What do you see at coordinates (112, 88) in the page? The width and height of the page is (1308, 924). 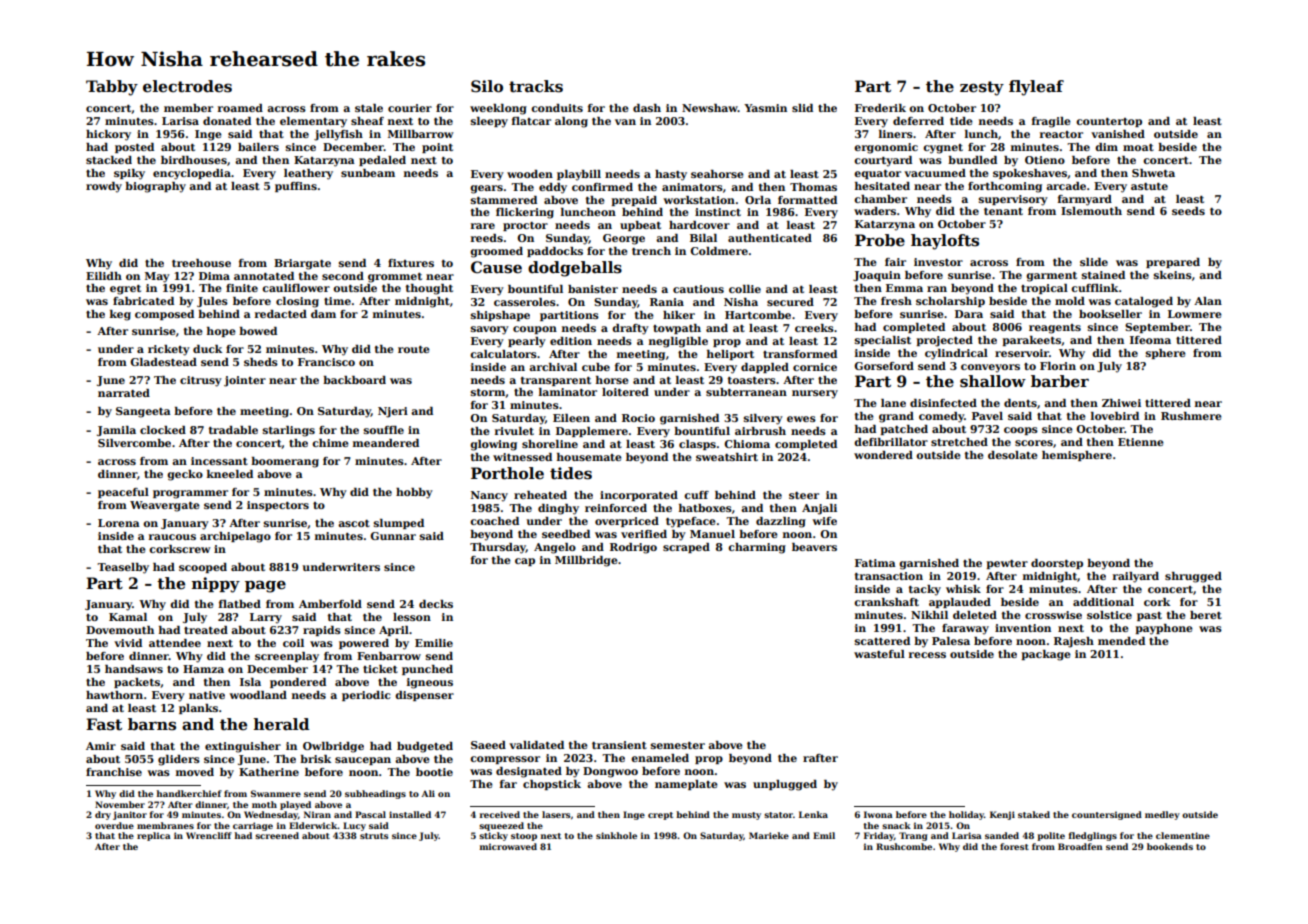 I see `Tabby` at bounding box center [112, 88].
